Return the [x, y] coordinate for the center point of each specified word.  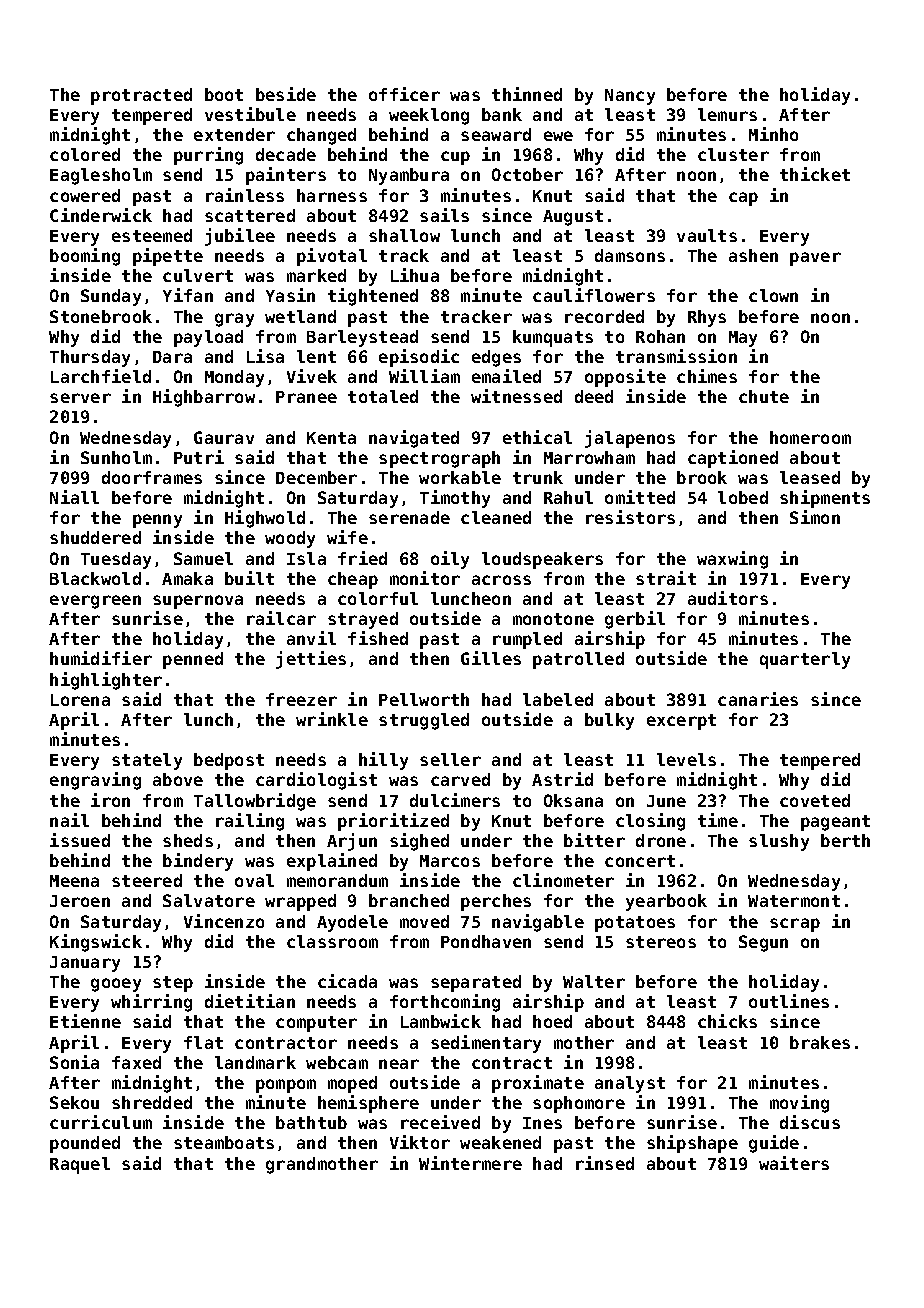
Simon [815, 517]
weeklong [429, 116]
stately [147, 761]
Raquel [80, 1165]
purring [208, 156]
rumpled [527, 640]
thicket [815, 174]
